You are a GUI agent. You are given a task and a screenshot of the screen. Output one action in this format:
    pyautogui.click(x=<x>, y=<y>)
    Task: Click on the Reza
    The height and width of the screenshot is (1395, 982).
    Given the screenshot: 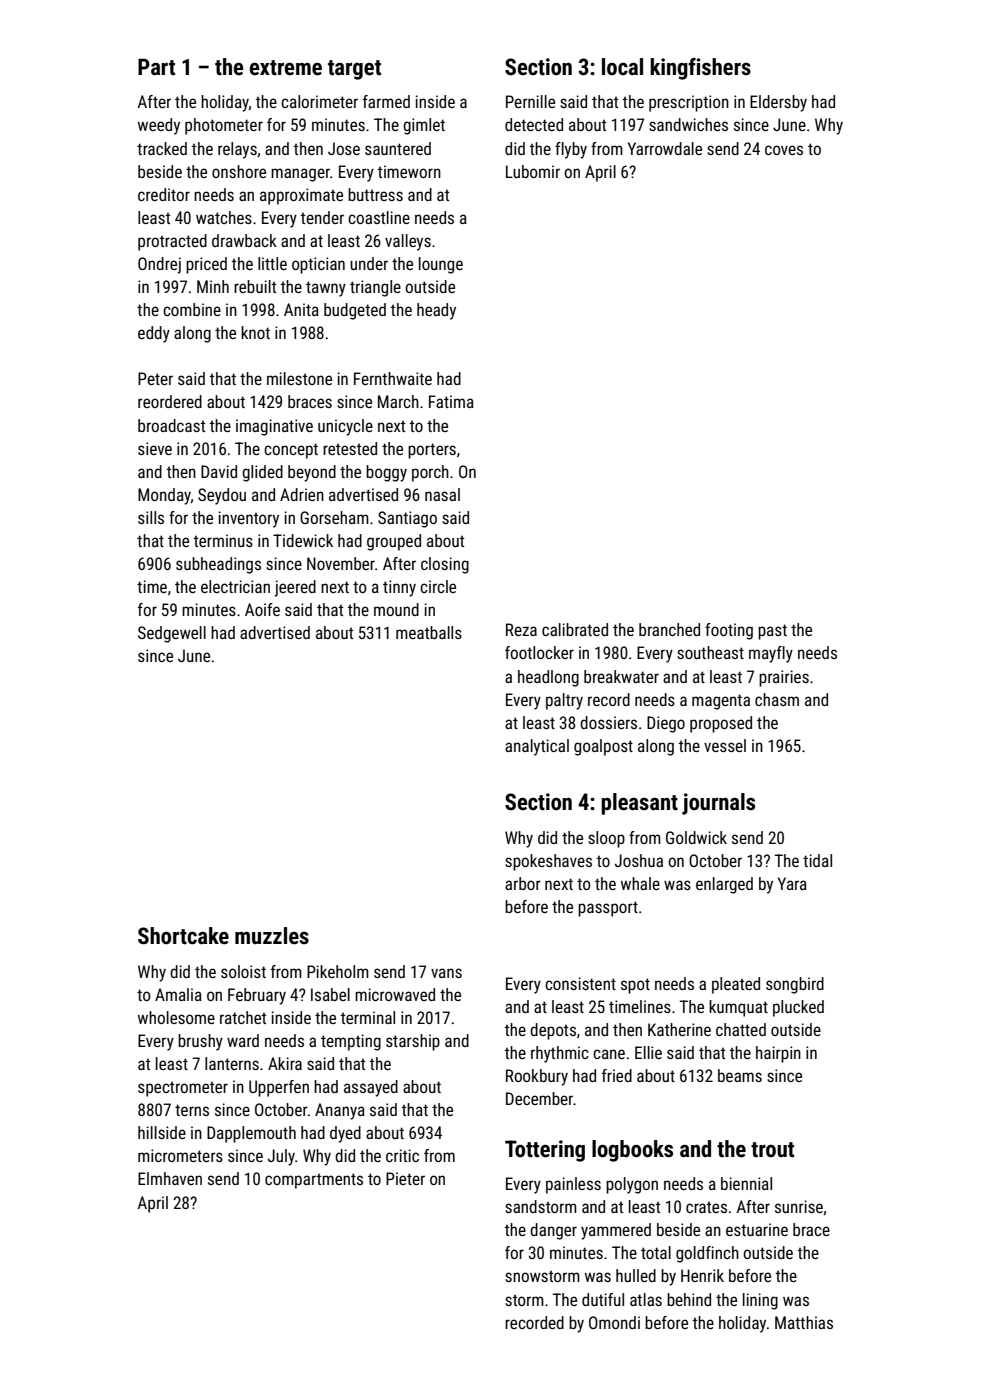 What is the action you would take?
    pyautogui.click(x=521, y=629)
